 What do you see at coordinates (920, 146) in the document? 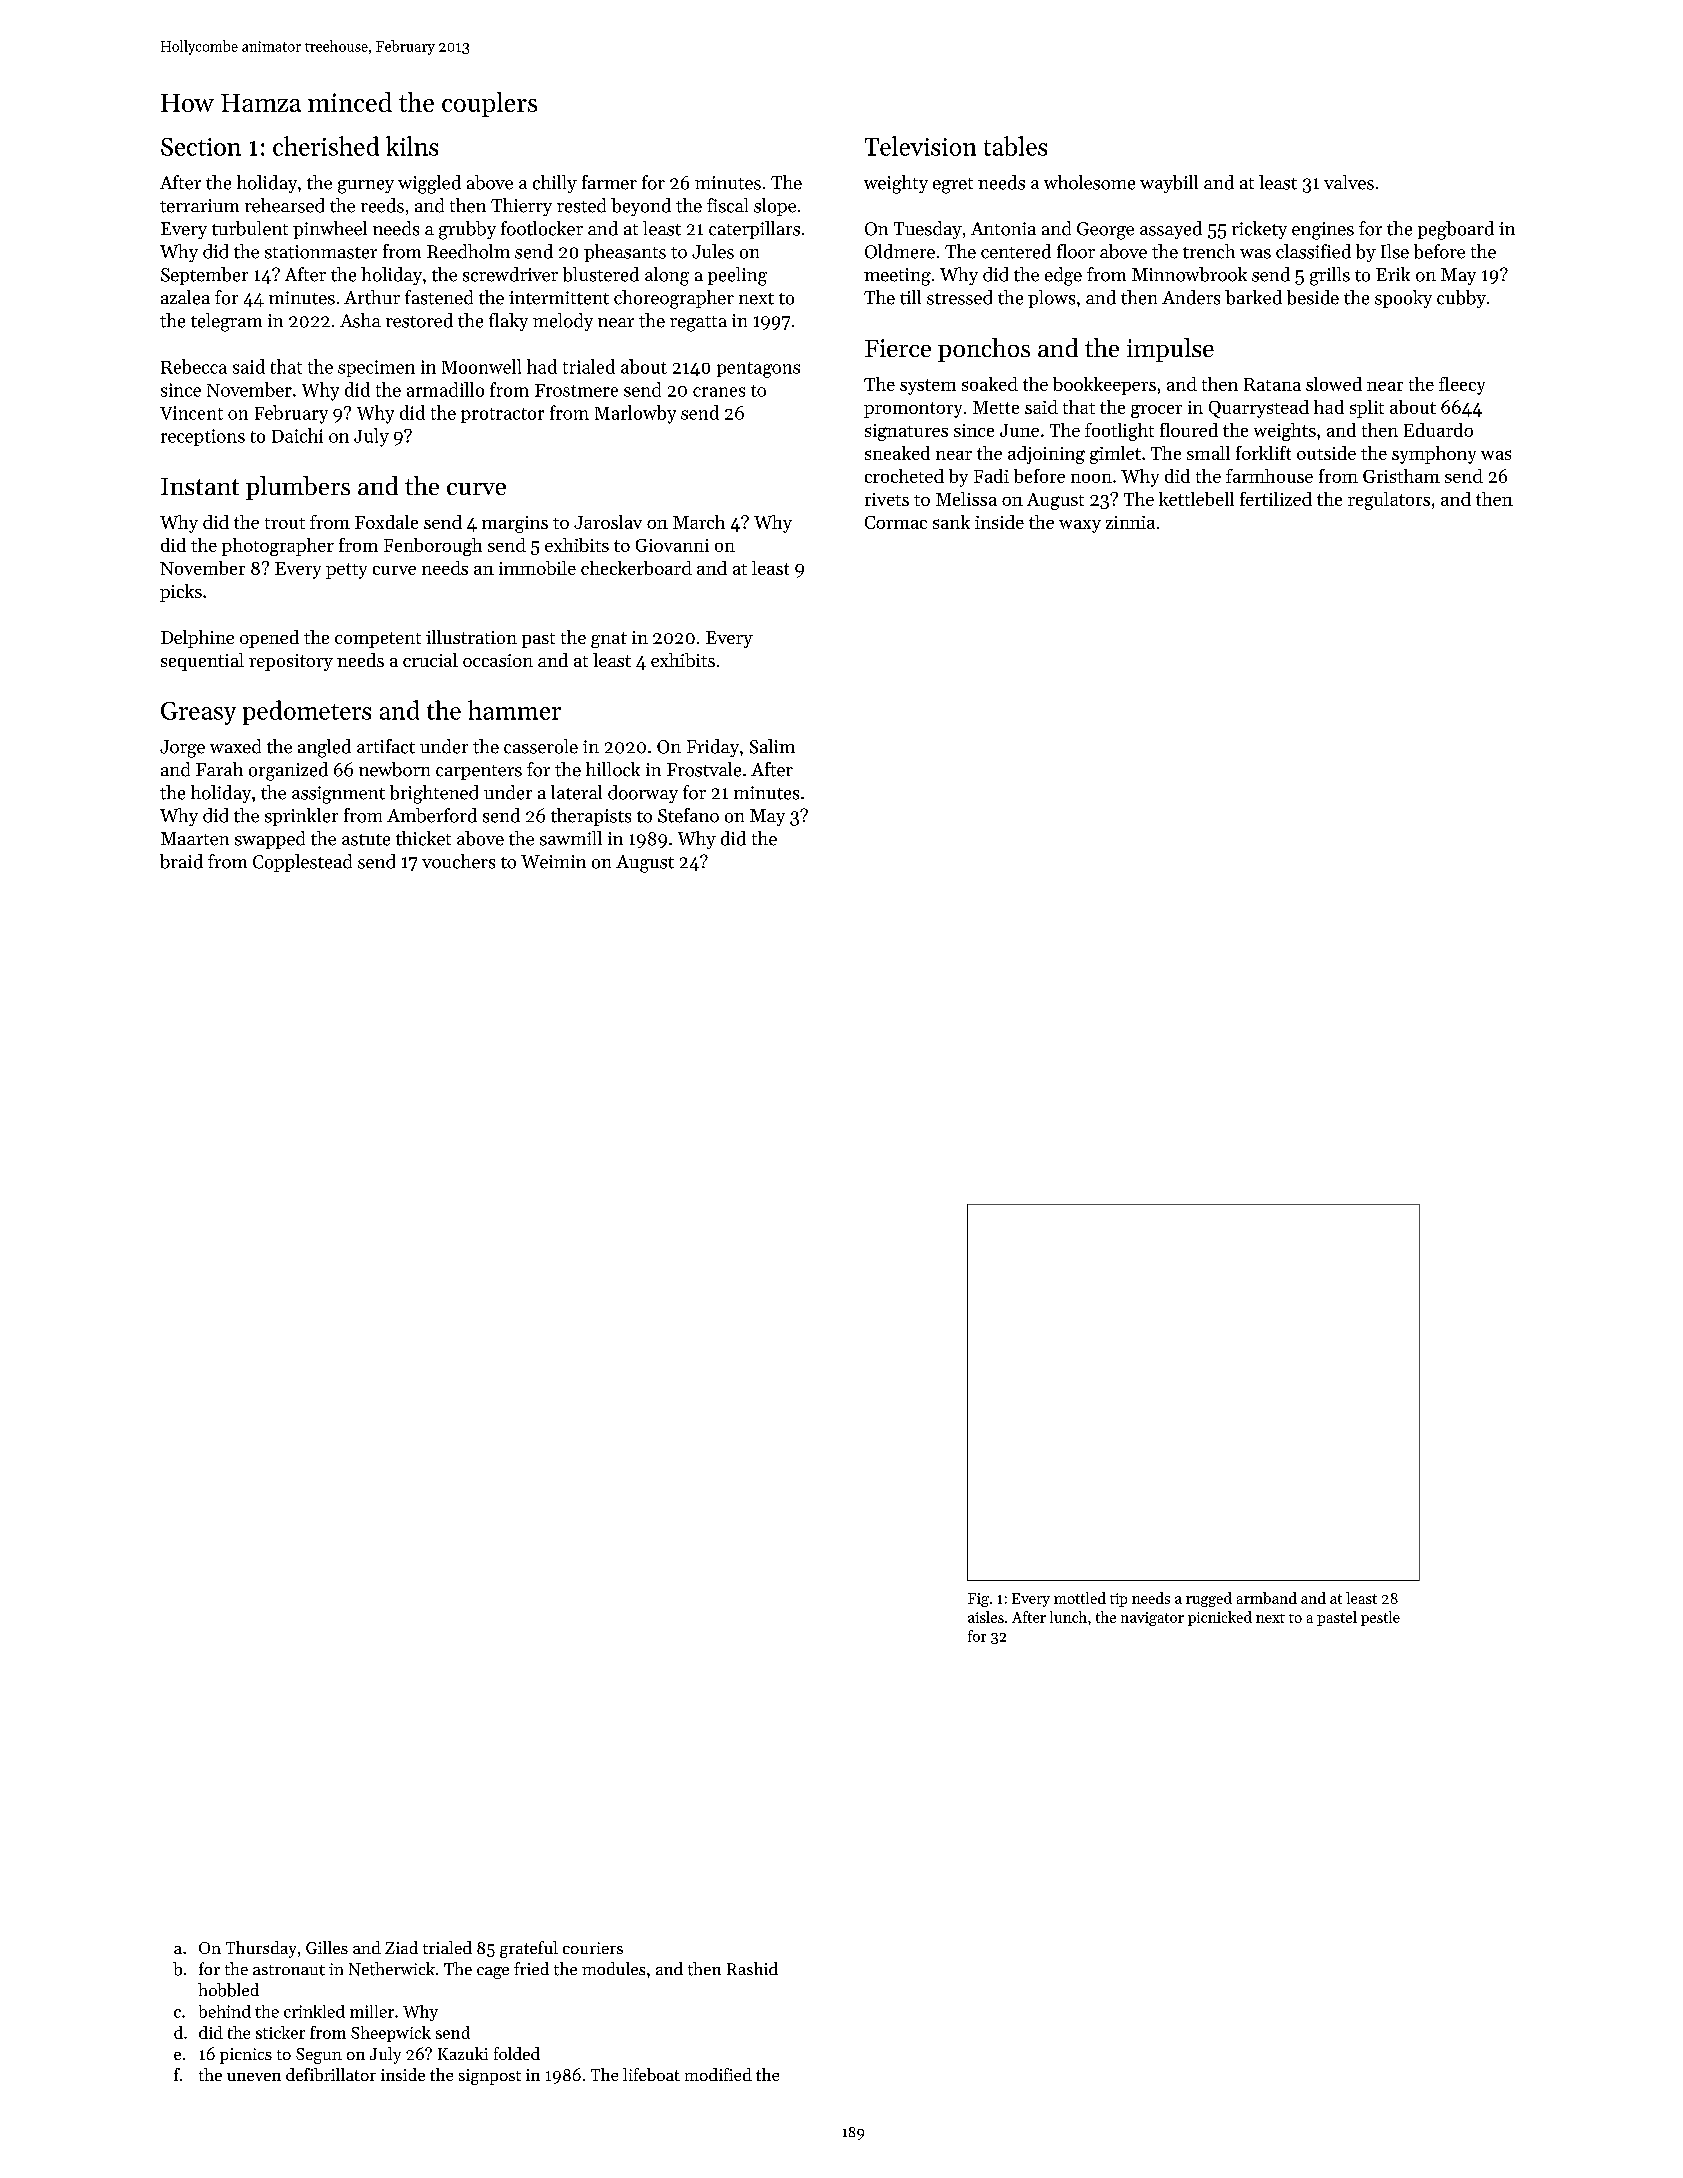
I see `Television` at bounding box center [920, 146].
